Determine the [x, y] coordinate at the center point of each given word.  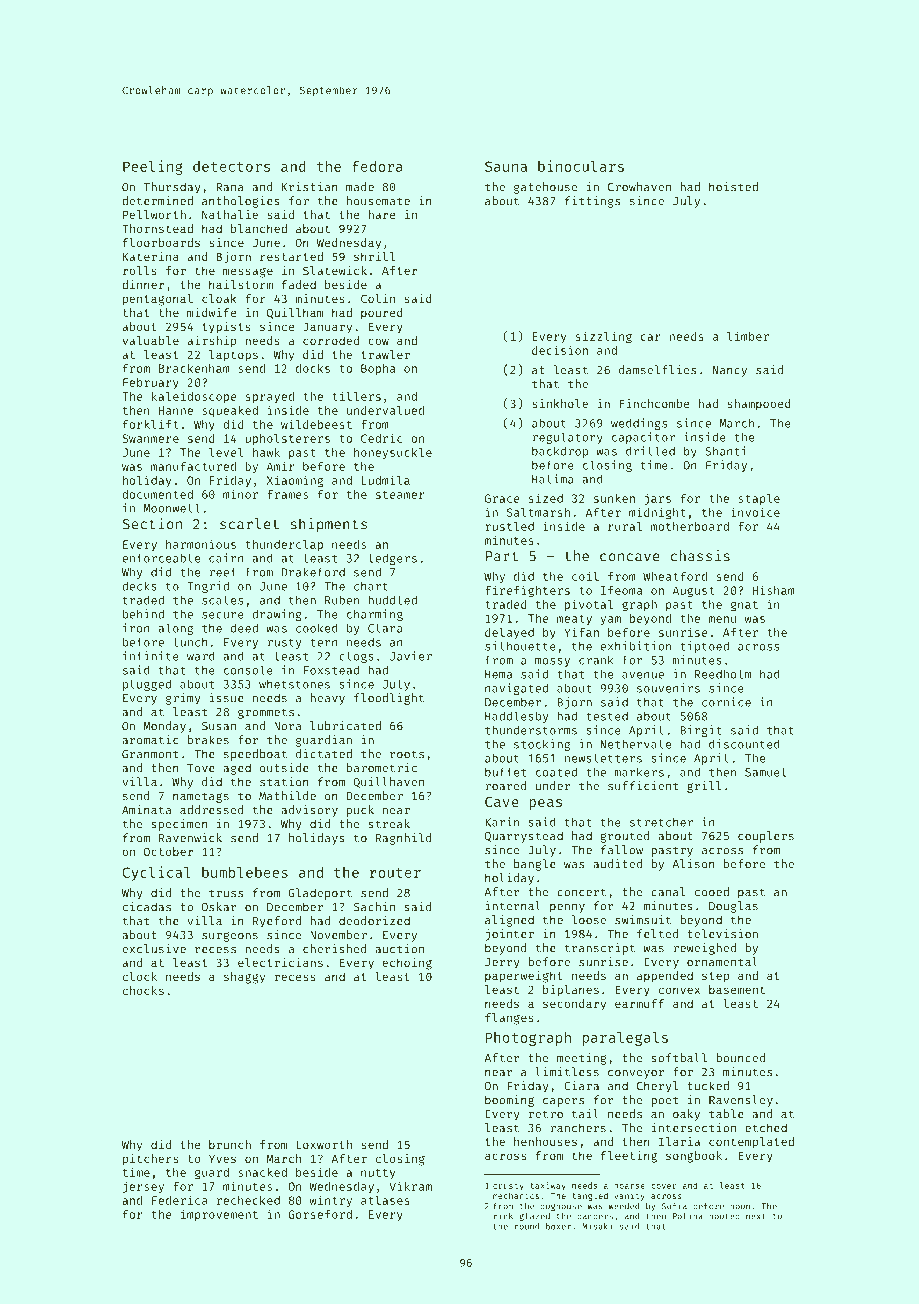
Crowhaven [639, 187]
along [175, 629]
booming [509, 1101]
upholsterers [287, 439]
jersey [143, 1187]
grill [704, 787]
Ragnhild [404, 839]
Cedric [381, 438]
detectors [231, 166]
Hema [498, 674]
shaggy [244, 978]
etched [766, 1128]
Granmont [150, 754]
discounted [744, 744]
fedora [377, 166]
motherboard [690, 526]
